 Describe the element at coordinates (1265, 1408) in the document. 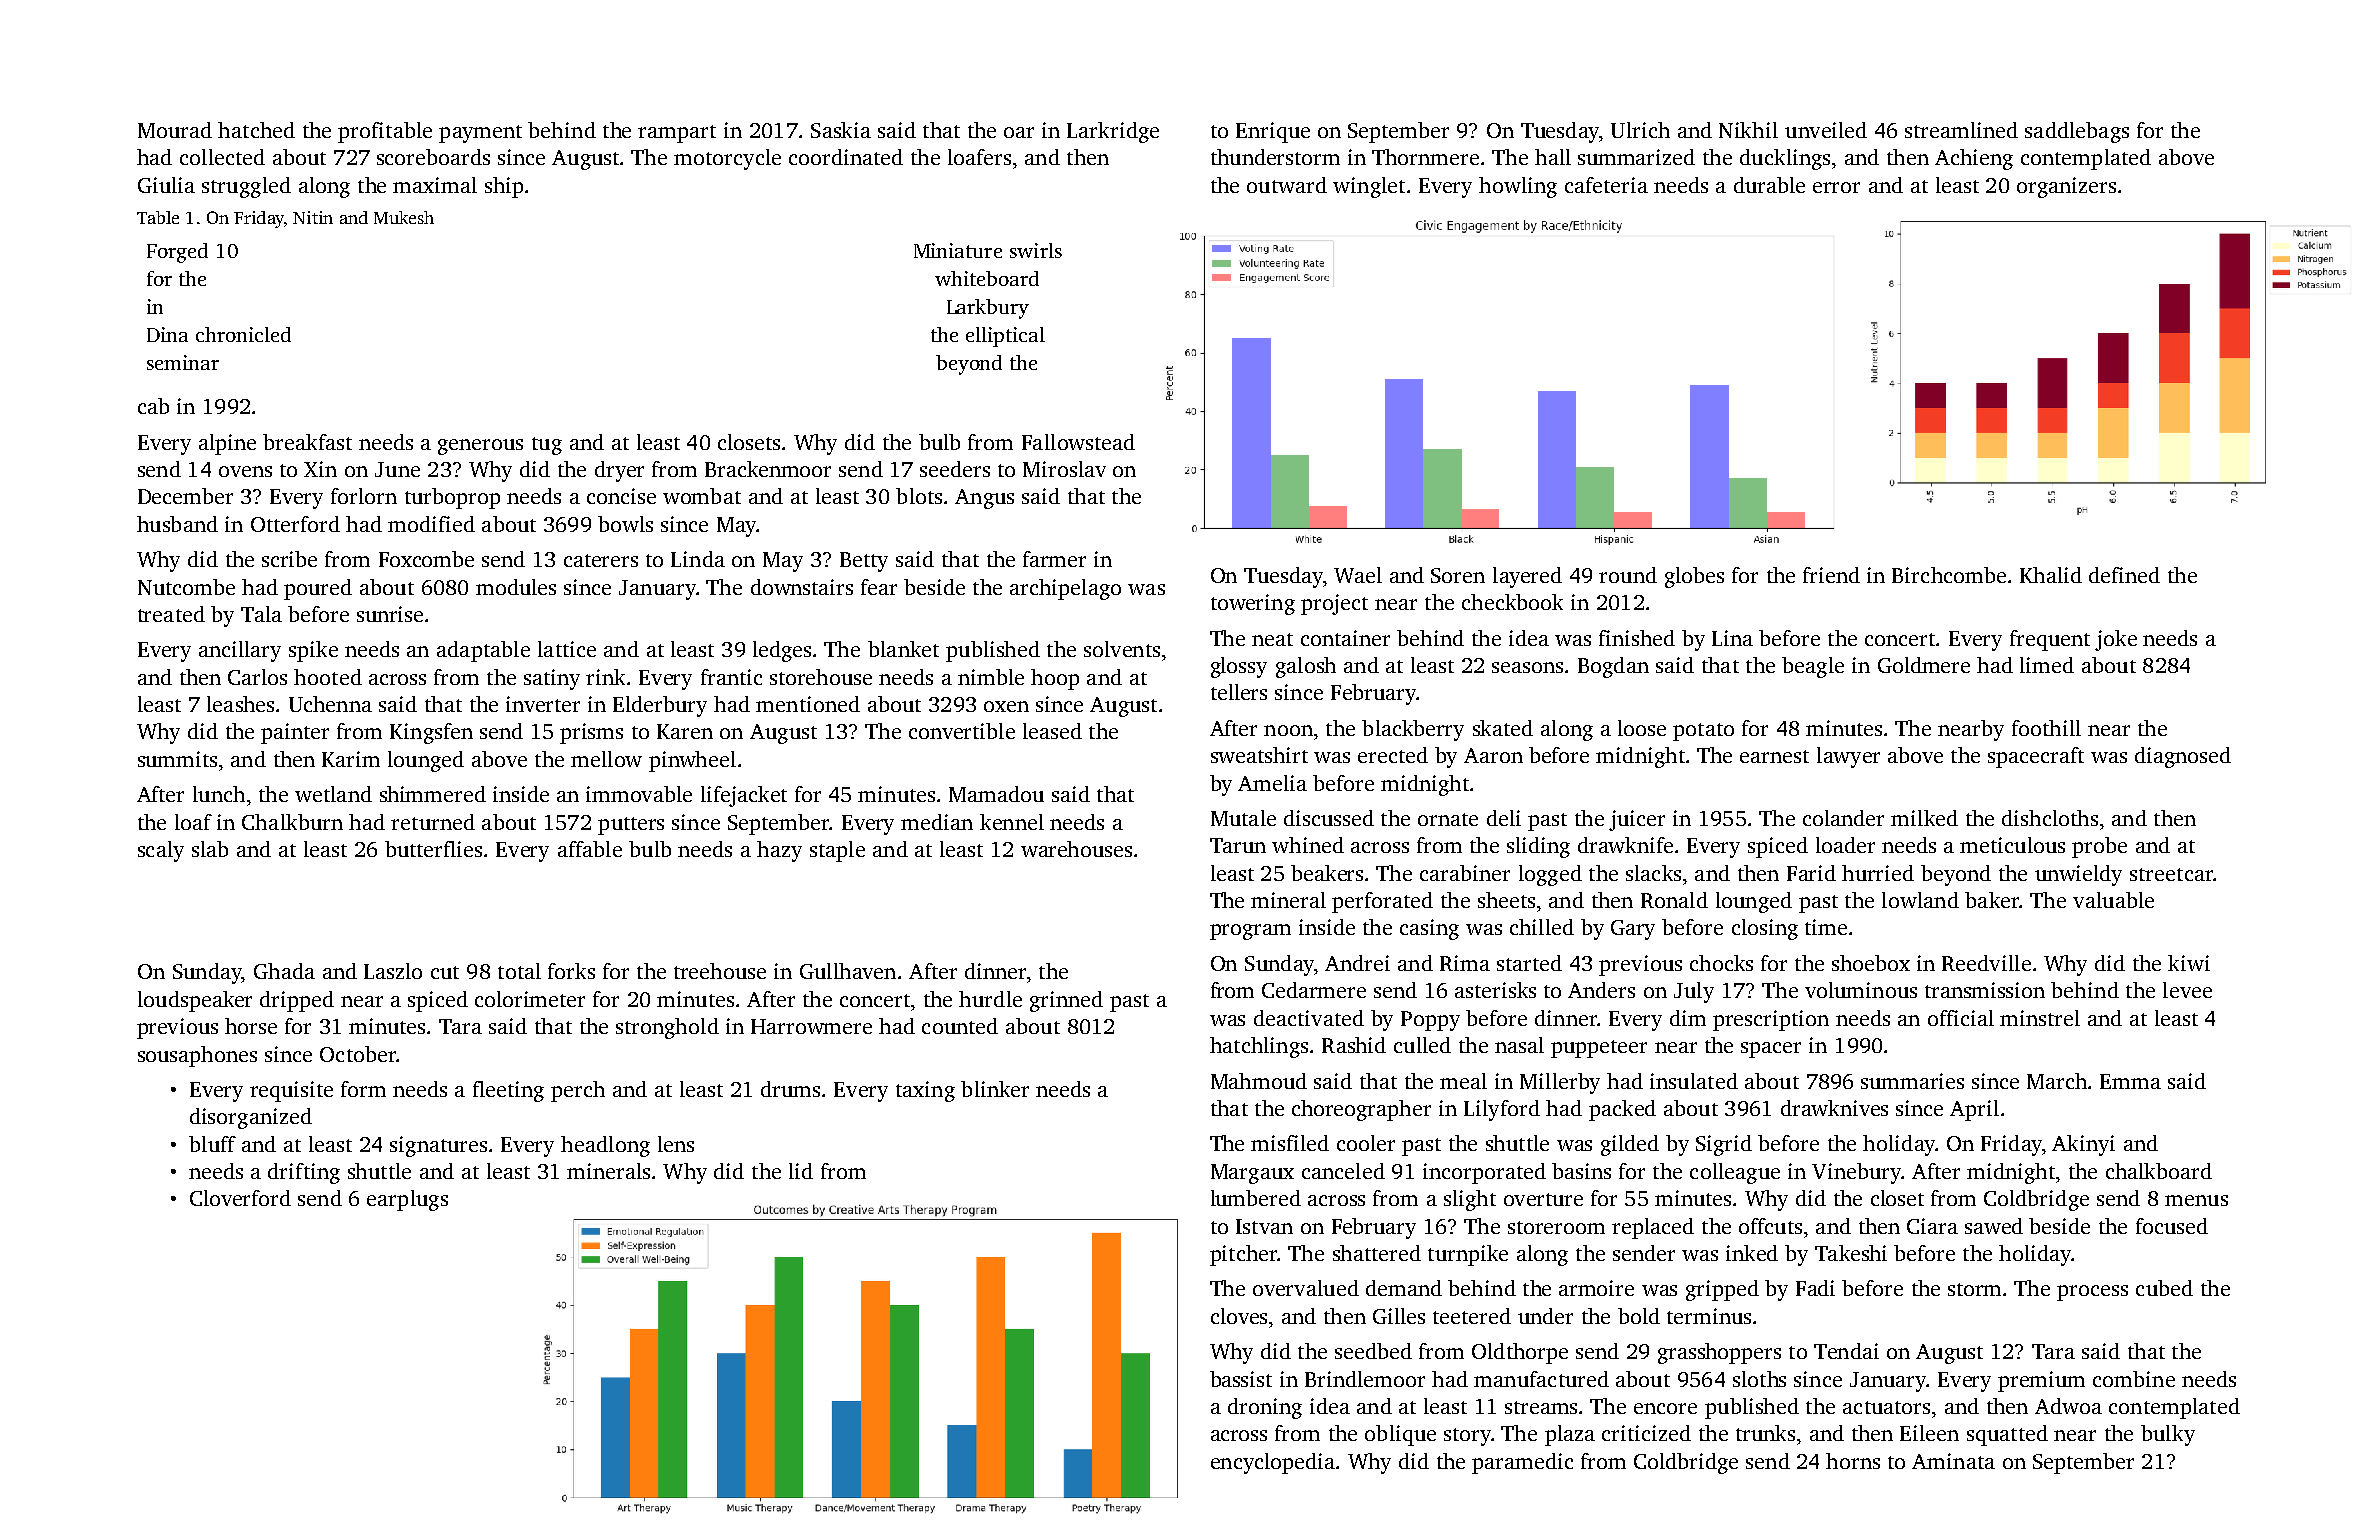

I see `droning` at that location.
